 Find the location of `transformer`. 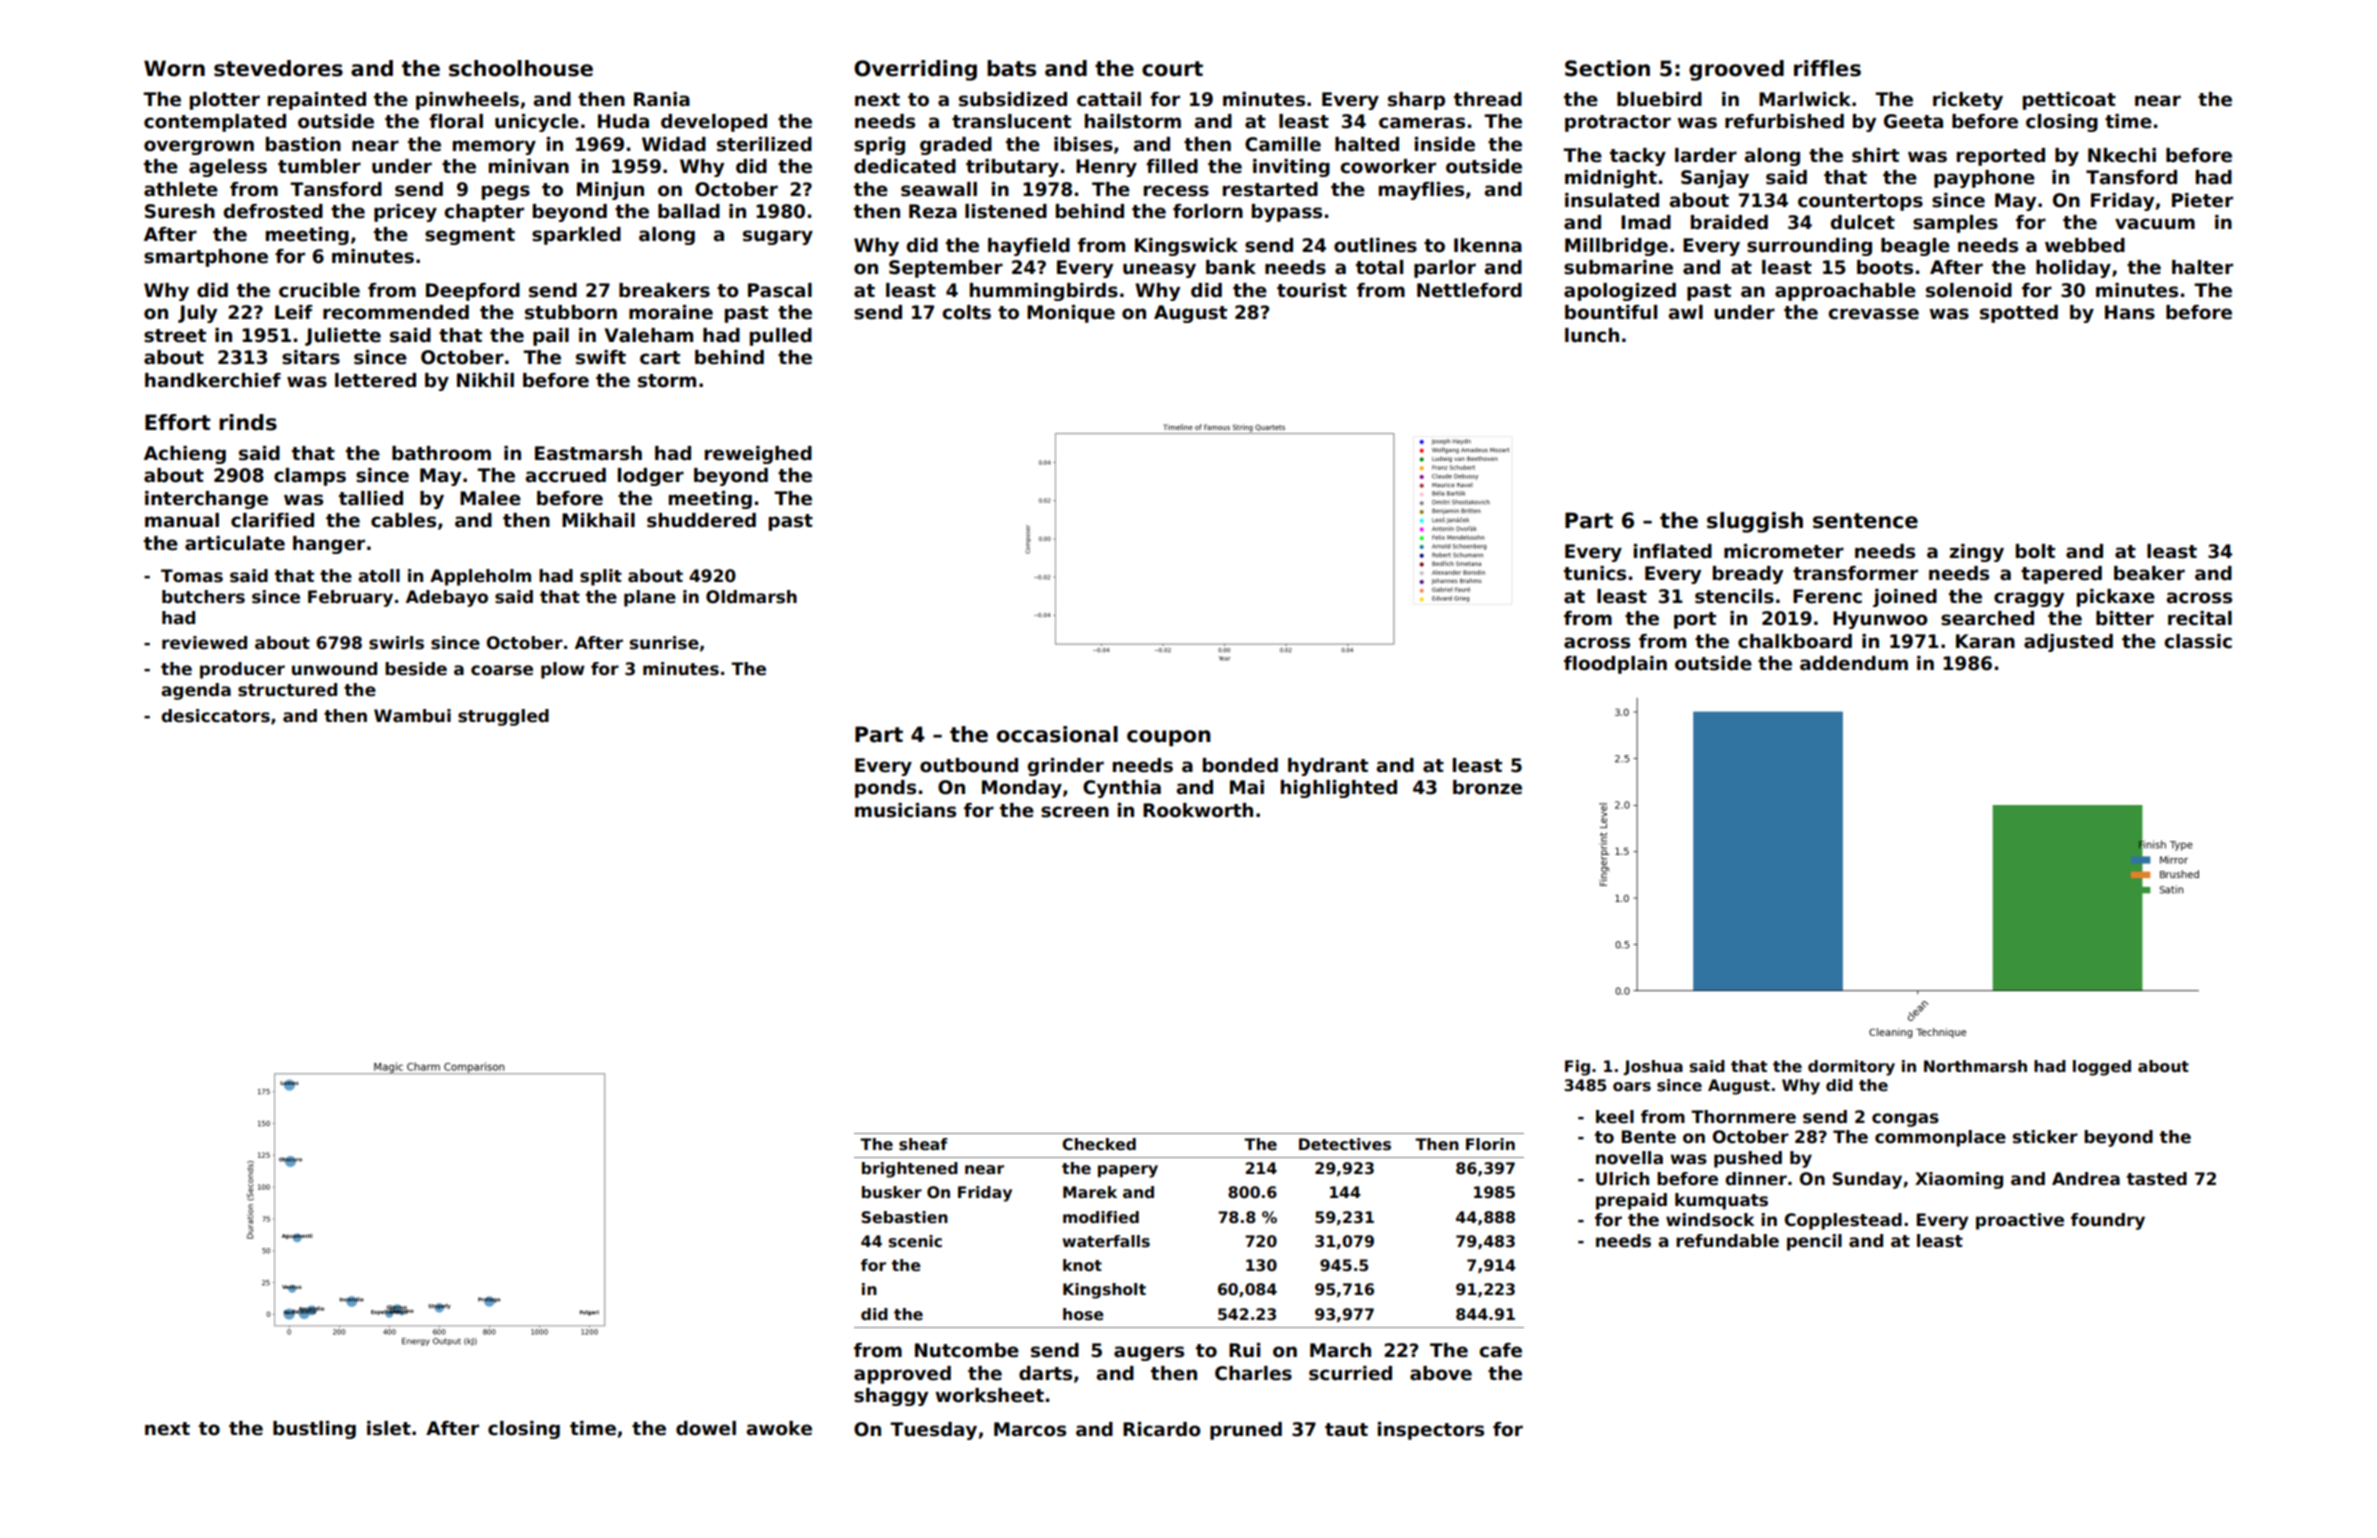

transformer is located at coordinates (1855, 573).
